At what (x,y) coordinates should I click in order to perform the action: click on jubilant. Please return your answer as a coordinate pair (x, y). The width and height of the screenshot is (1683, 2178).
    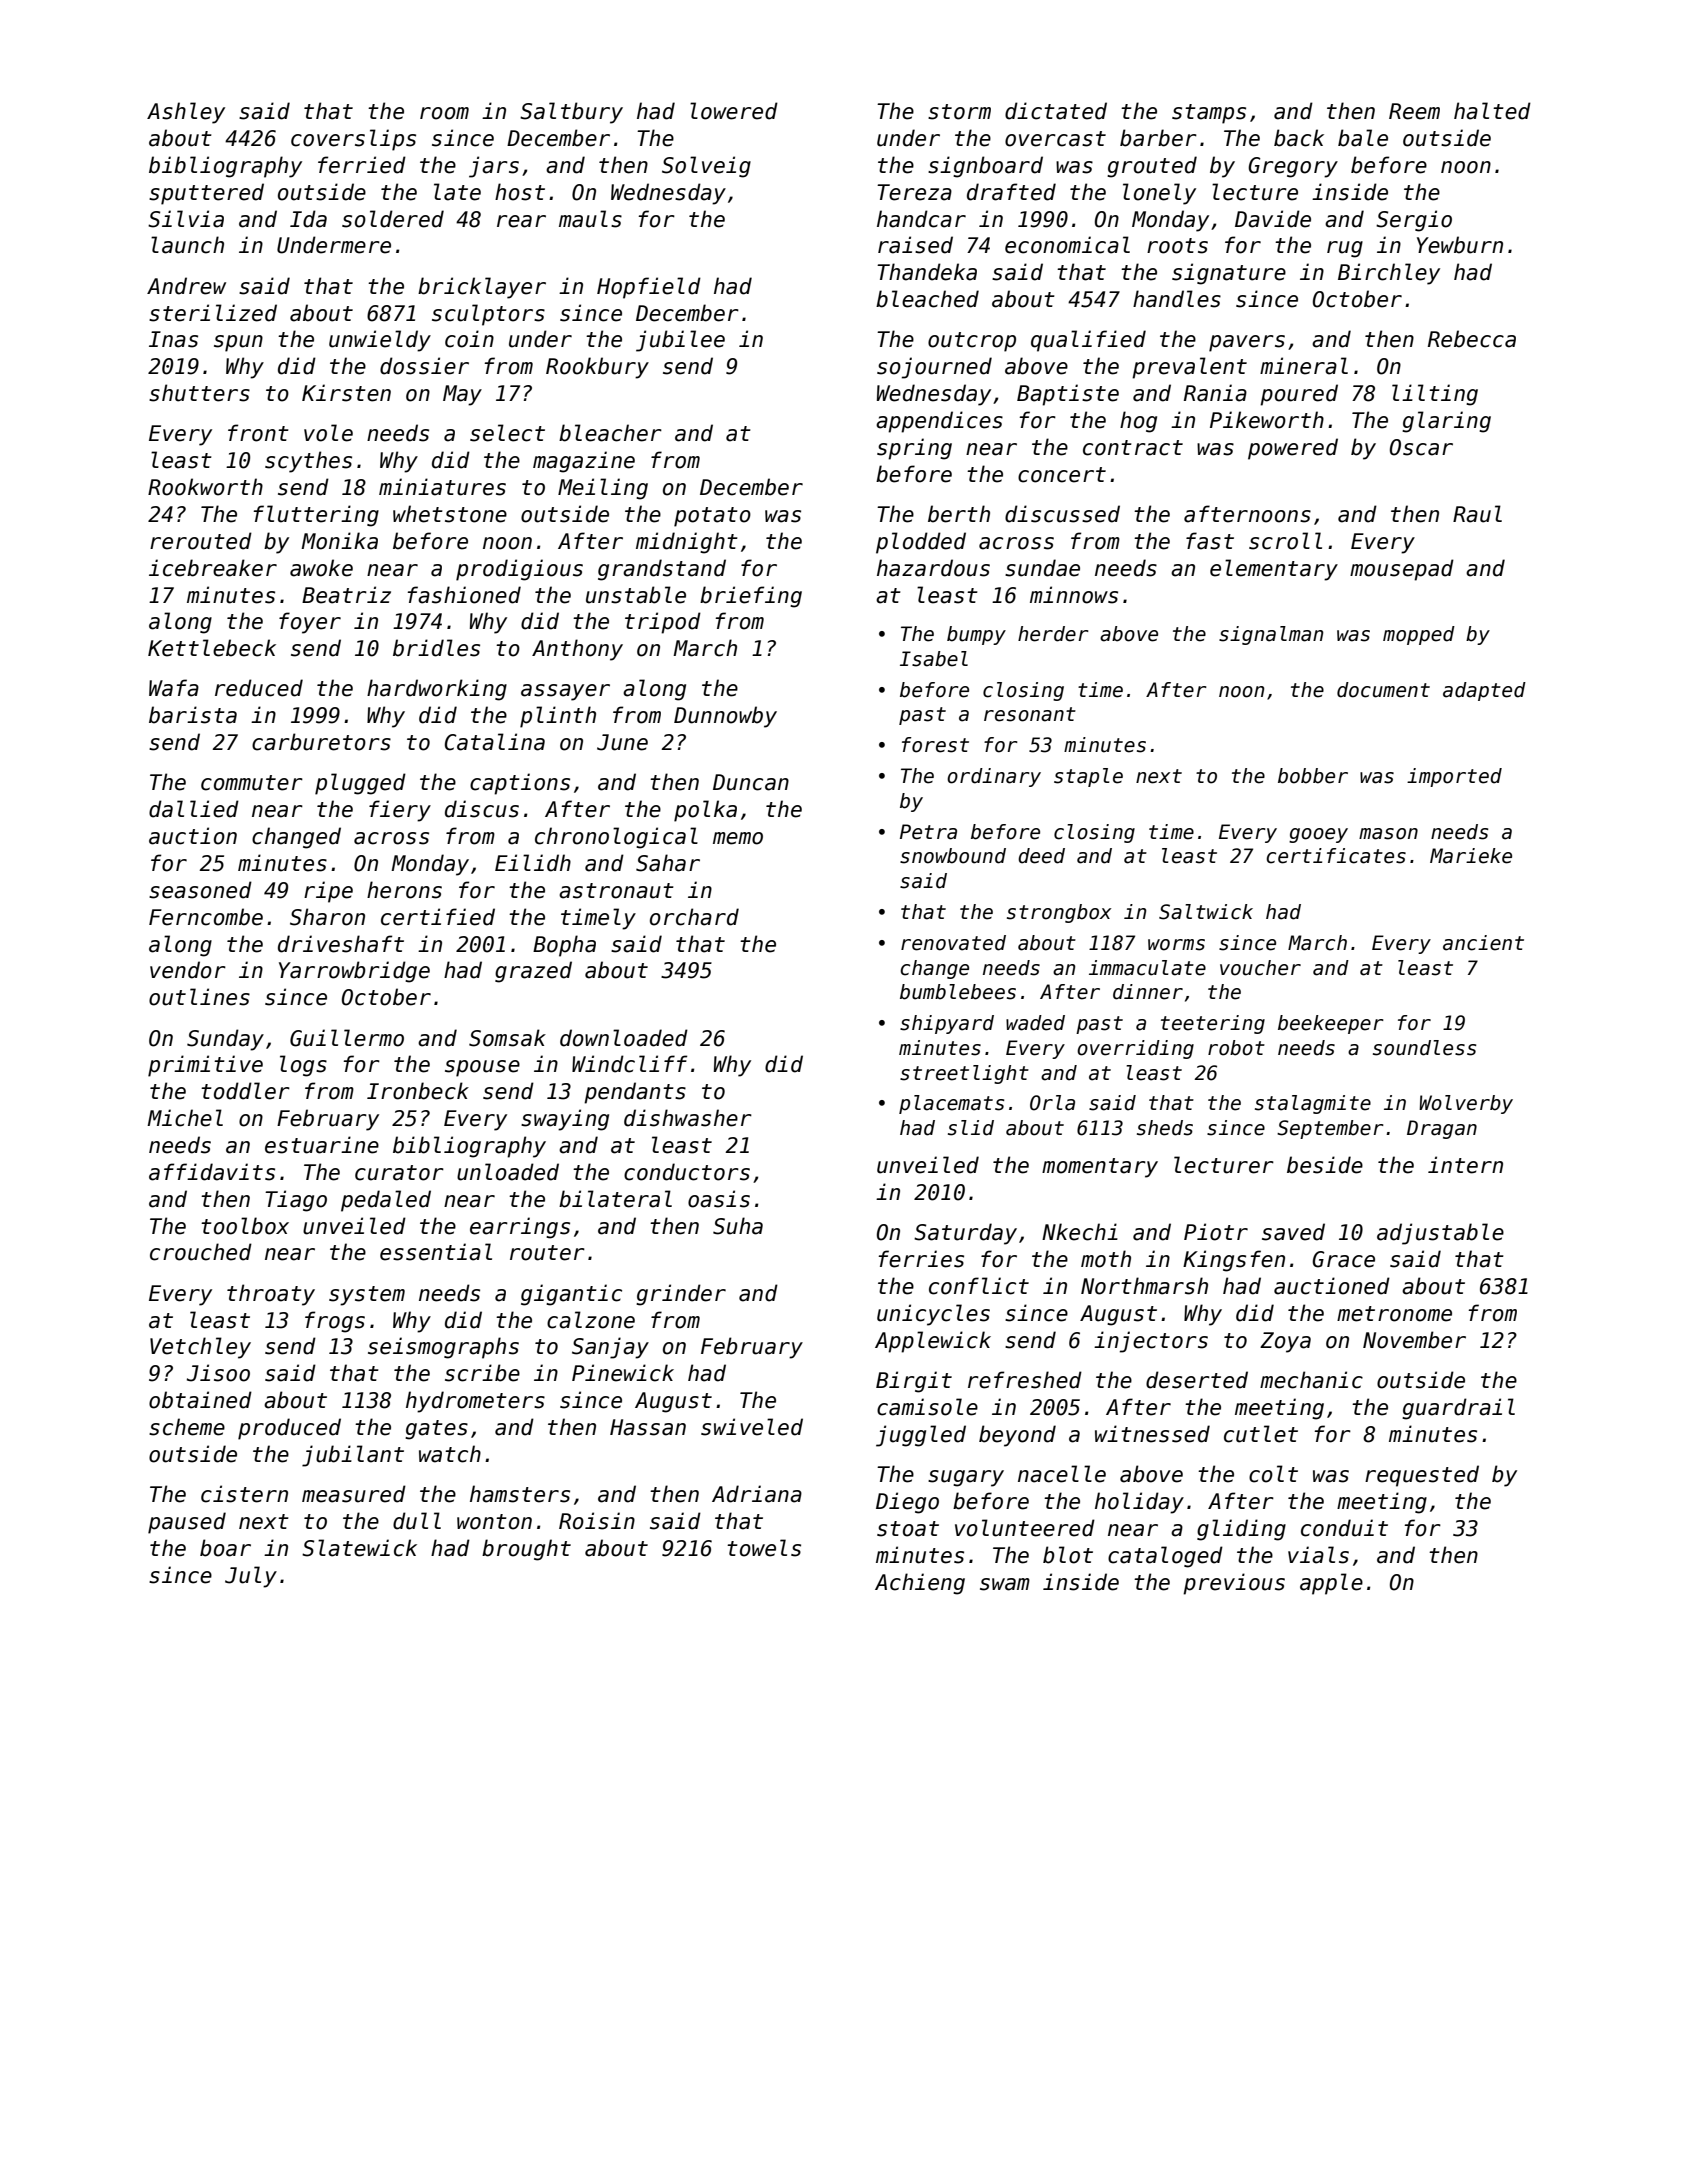
    Looking at the image, I should click on (353, 1456).
